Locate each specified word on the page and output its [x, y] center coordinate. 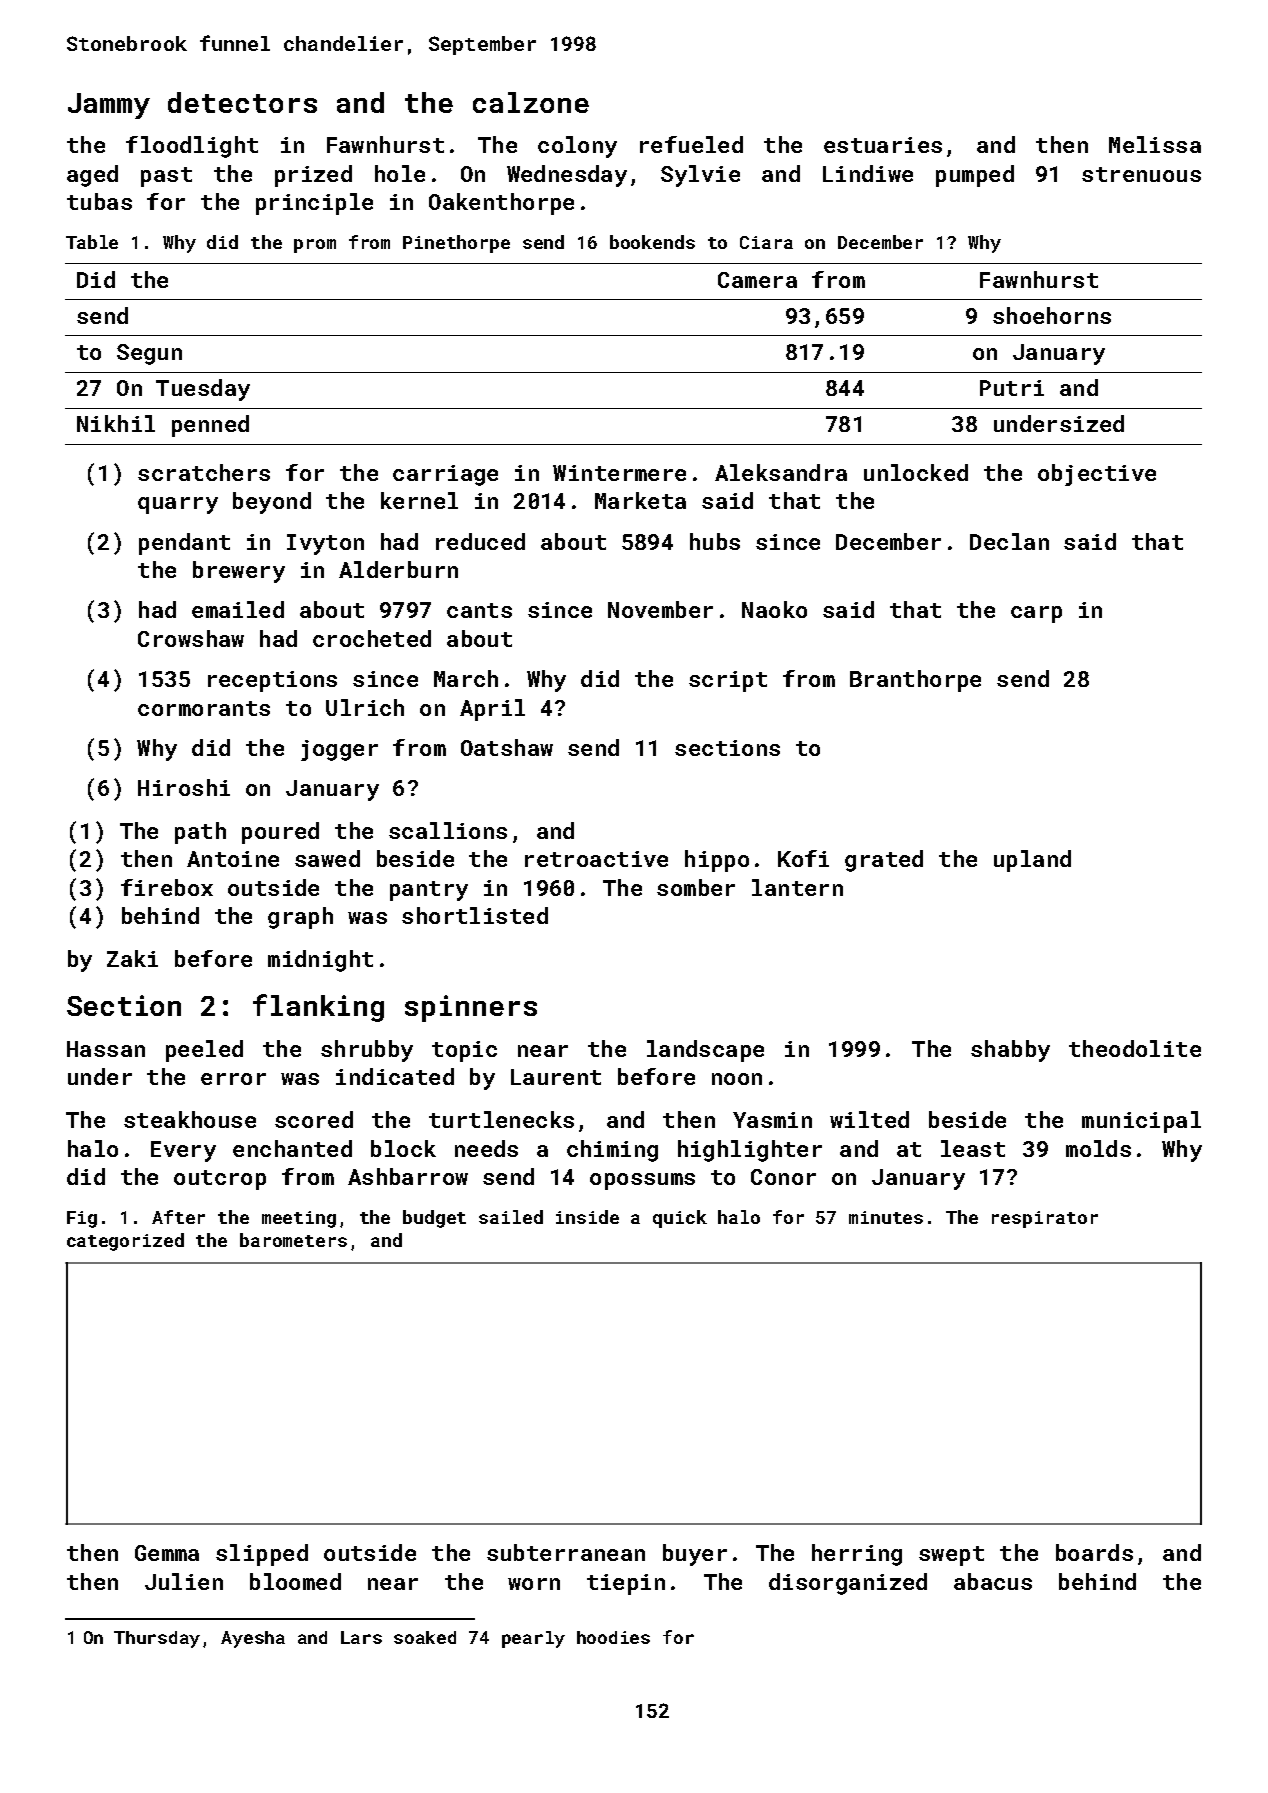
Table [92, 242]
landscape [705, 1051]
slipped [262, 1555]
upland [1032, 861]
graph [300, 918]
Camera [757, 280]
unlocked [916, 472]
